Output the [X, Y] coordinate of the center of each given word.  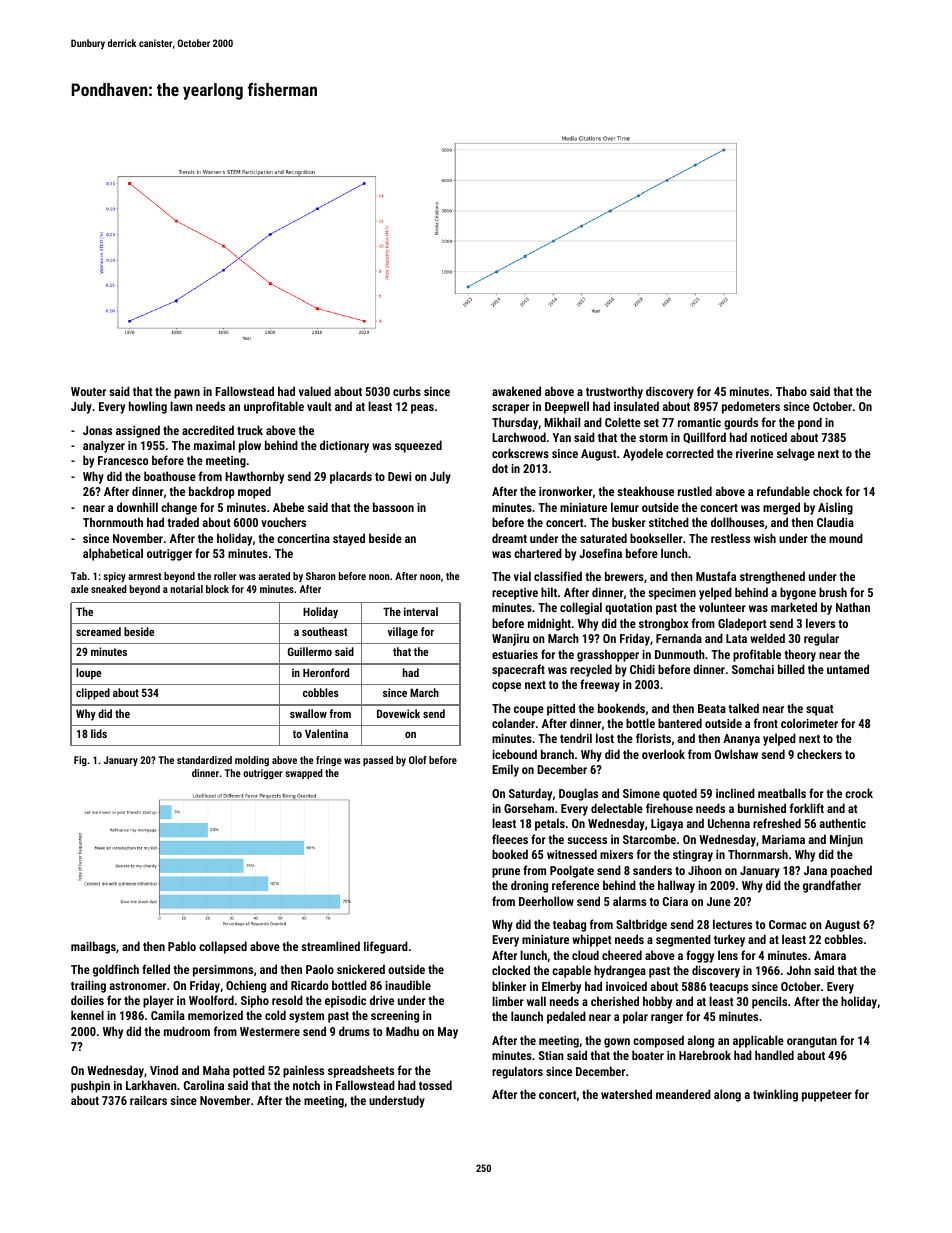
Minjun [846, 841]
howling [148, 407]
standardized [204, 760]
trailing [88, 986]
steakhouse [645, 491]
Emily [505, 770]
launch [527, 1016]
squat [820, 710]
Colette [623, 422]
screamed [98, 631]
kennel [87, 1015]
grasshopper [608, 655]
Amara [830, 955]
